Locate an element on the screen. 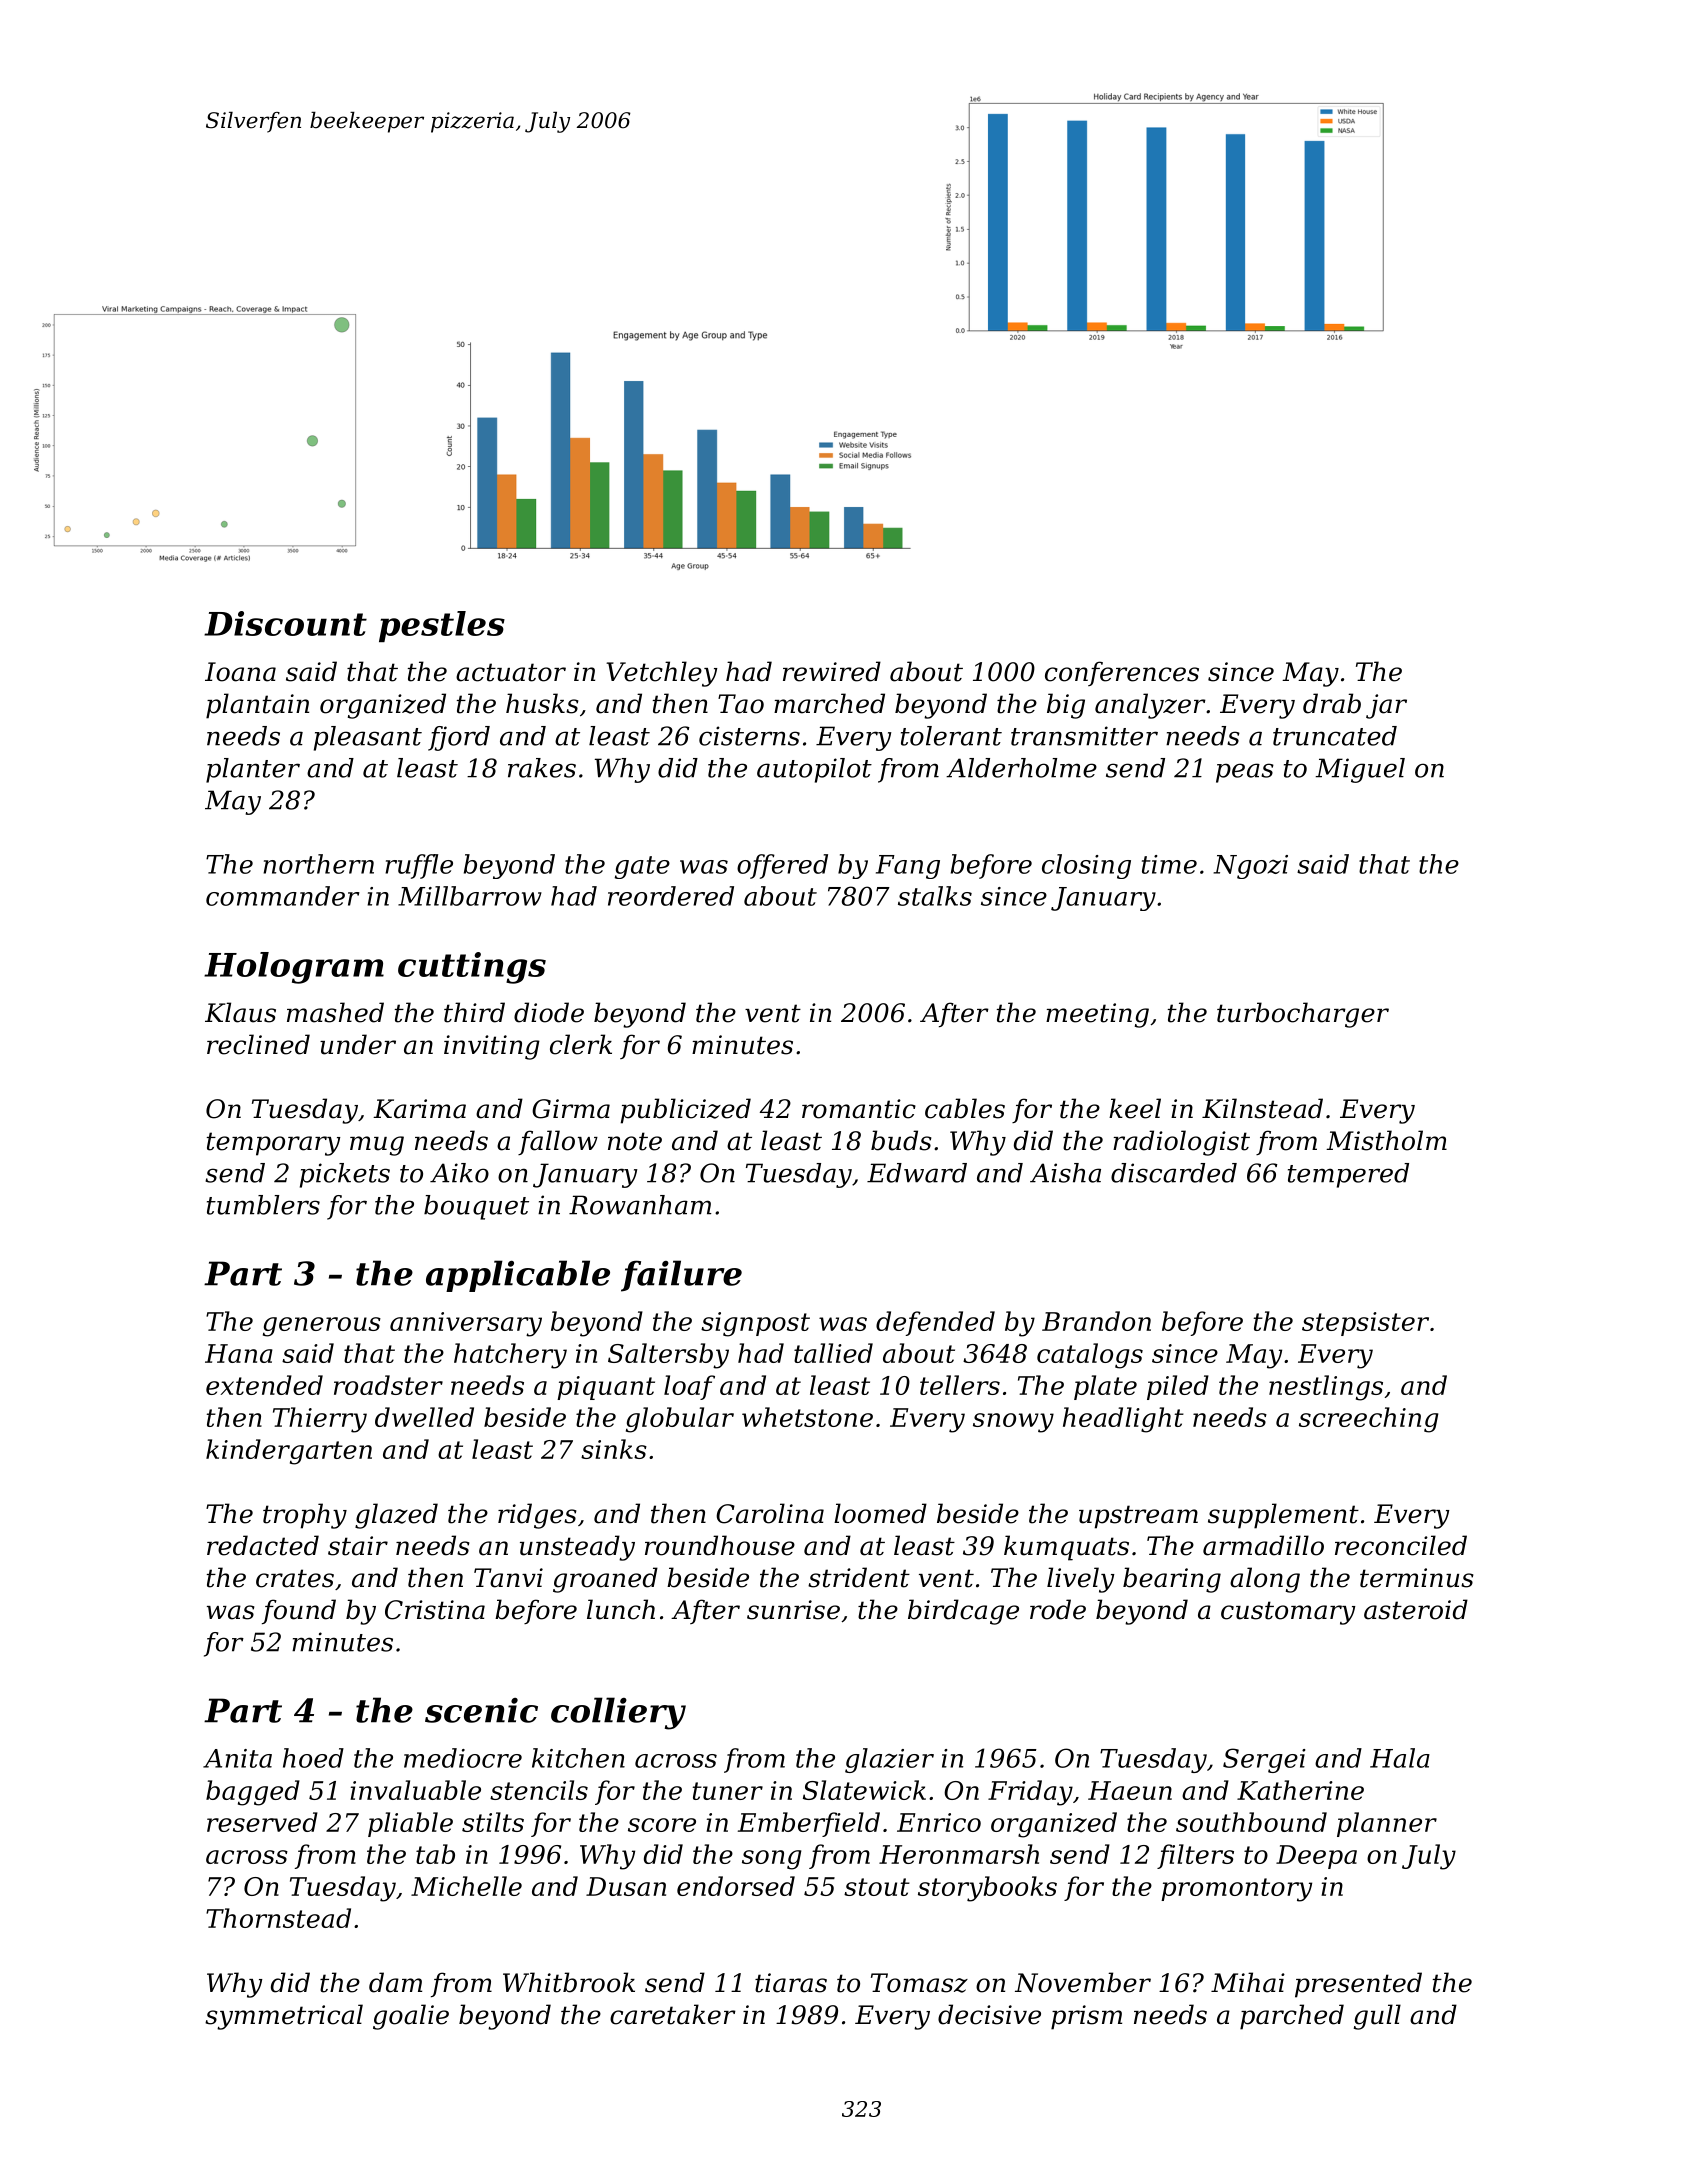 The image size is (1683, 2178). Vetchley is located at coordinates (662, 674).
